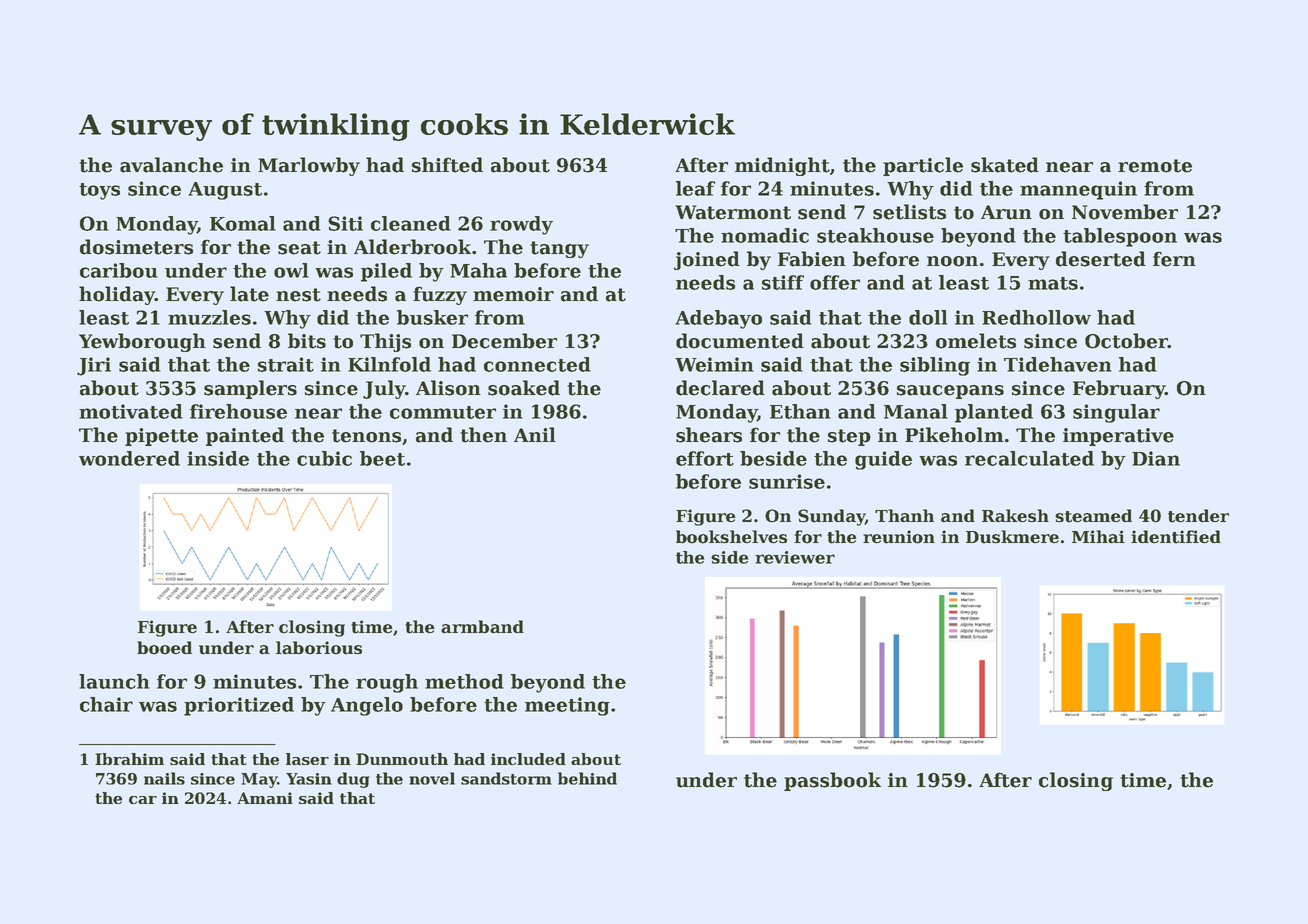 This page has height=924, width=1308. What do you see at coordinates (1116, 413) in the page?
I see `singular` at bounding box center [1116, 413].
